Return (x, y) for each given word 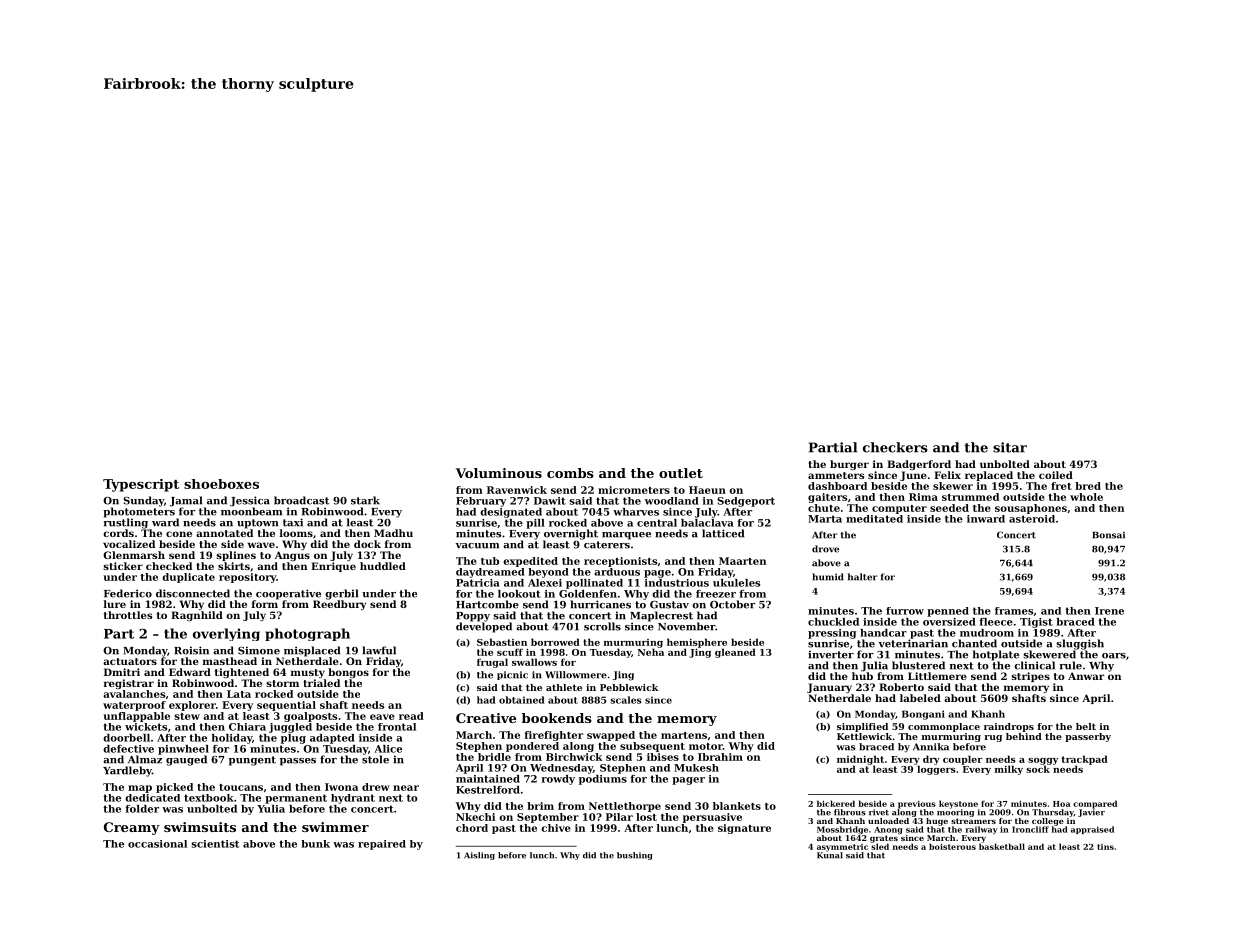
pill (535, 524)
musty (308, 673)
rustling (125, 523)
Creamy (132, 828)
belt (1086, 726)
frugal (492, 663)
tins (1105, 847)
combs (570, 473)
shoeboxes (221, 484)
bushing (635, 856)
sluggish (1080, 644)
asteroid (1032, 519)
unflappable (136, 717)
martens (684, 735)
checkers (895, 447)
